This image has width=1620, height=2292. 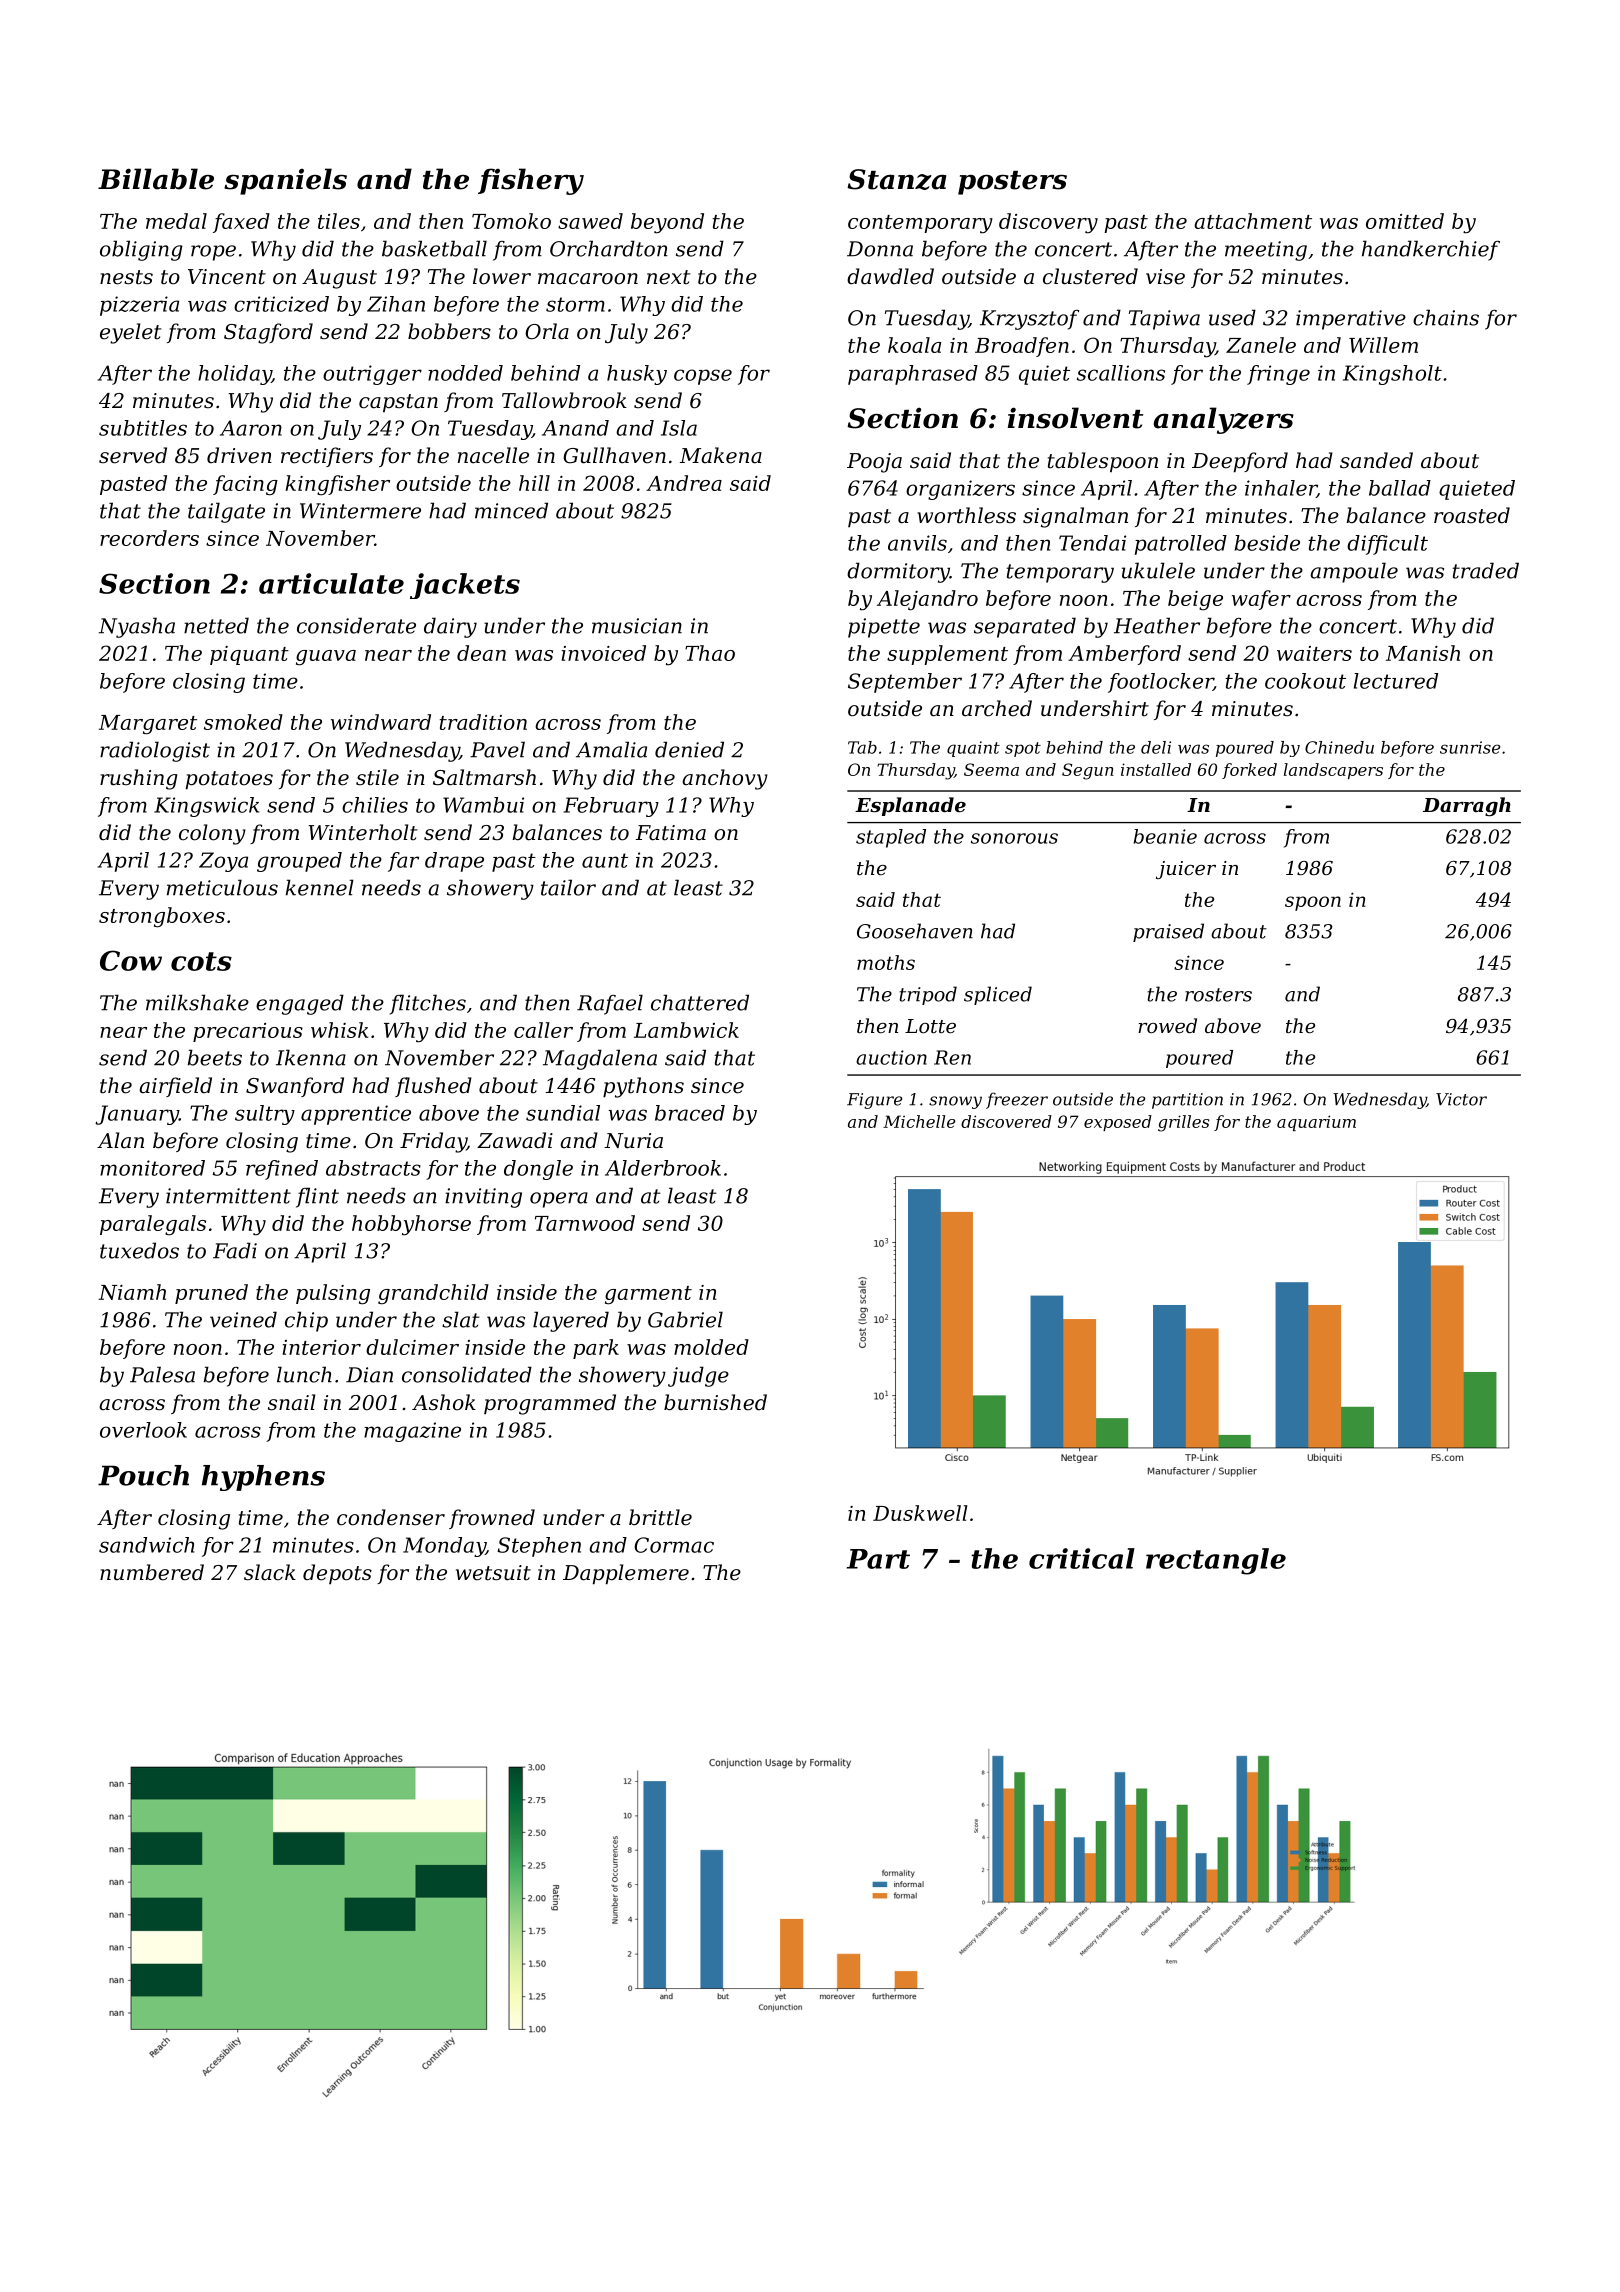 What do you see at coordinates (896, 179) in the image?
I see `Stanza` at bounding box center [896, 179].
